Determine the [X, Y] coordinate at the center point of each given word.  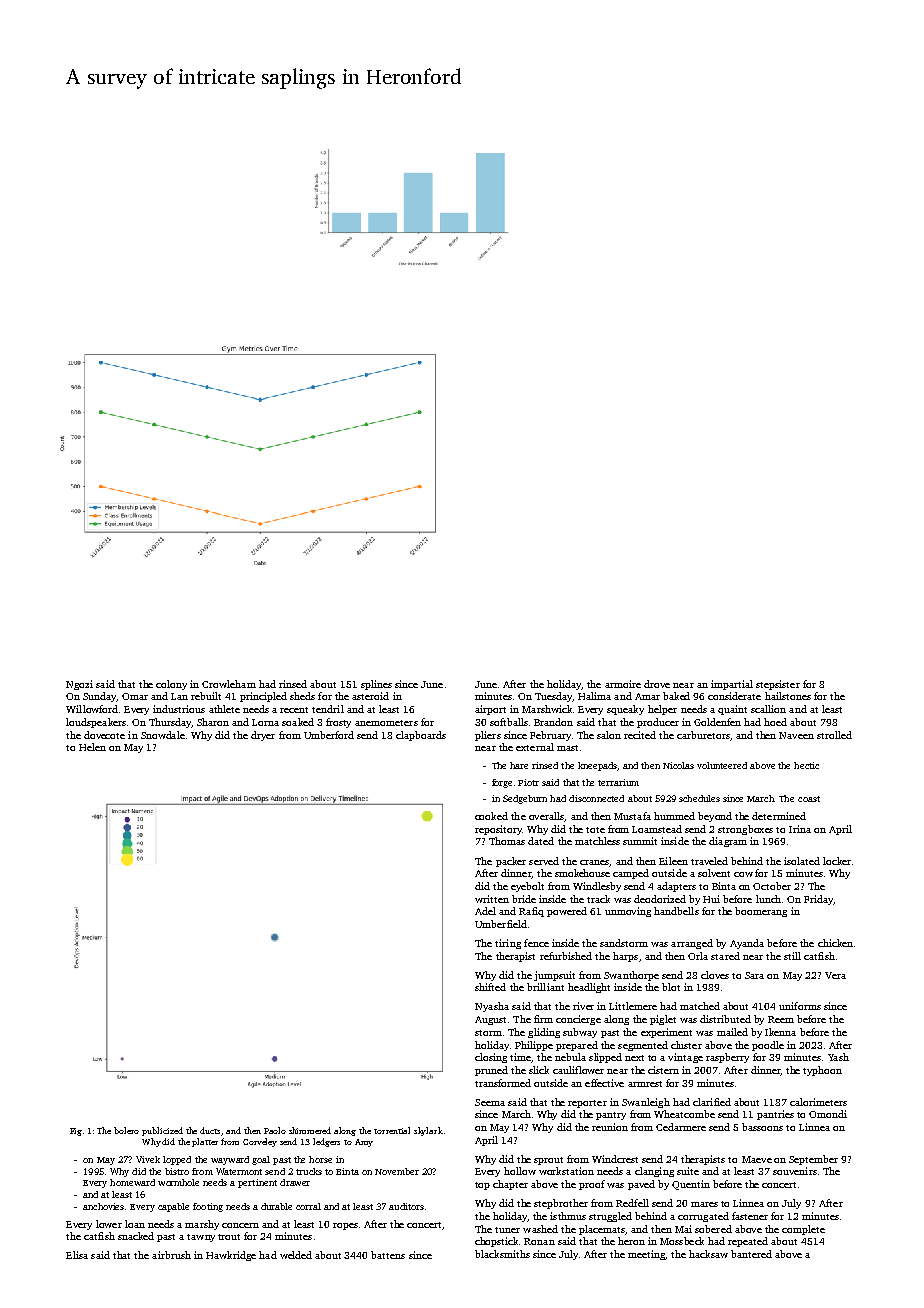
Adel [485, 911]
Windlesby [597, 887]
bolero [126, 1130]
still [792, 956]
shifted [490, 987]
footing [208, 1207]
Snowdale [163, 735]
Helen [92, 747]
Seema [490, 1102]
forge [502, 783]
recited [640, 735]
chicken [835, 943]
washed [540, 1229]
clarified [712, 1102]
